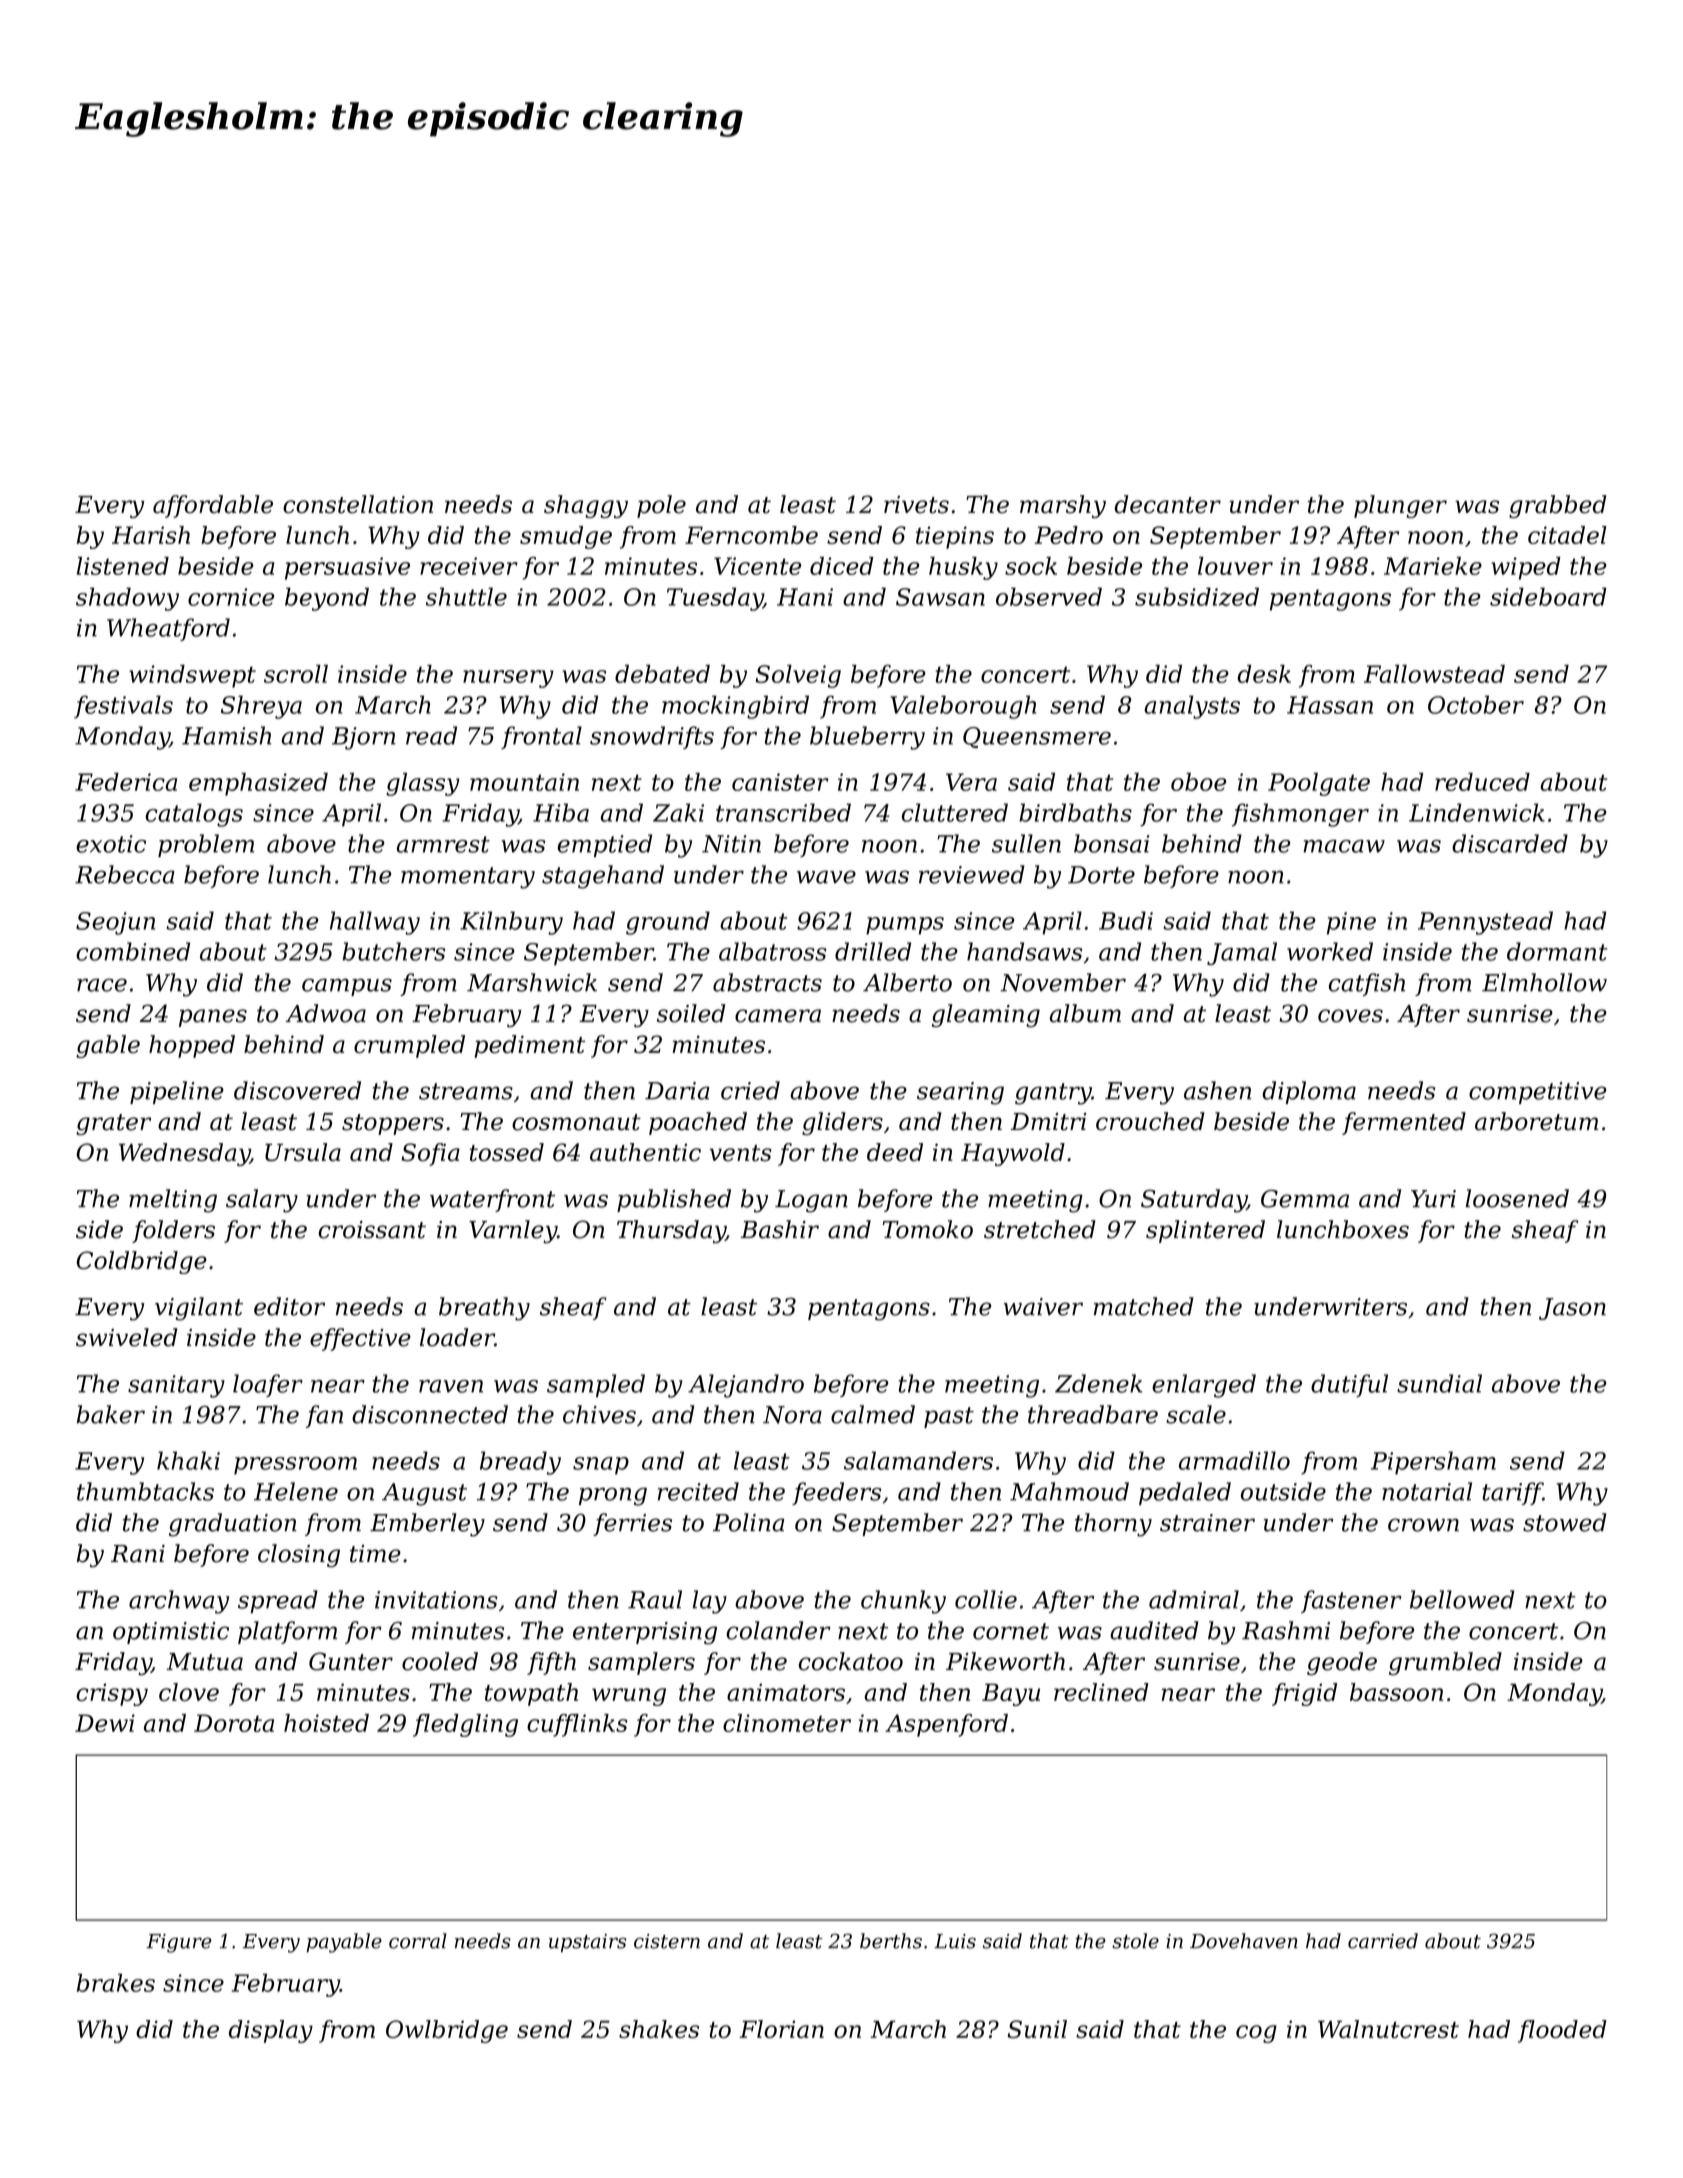  What do you see at coordinates (661, 506) in the screenshot?
I see `pole` at bounding box center [661, 506].
